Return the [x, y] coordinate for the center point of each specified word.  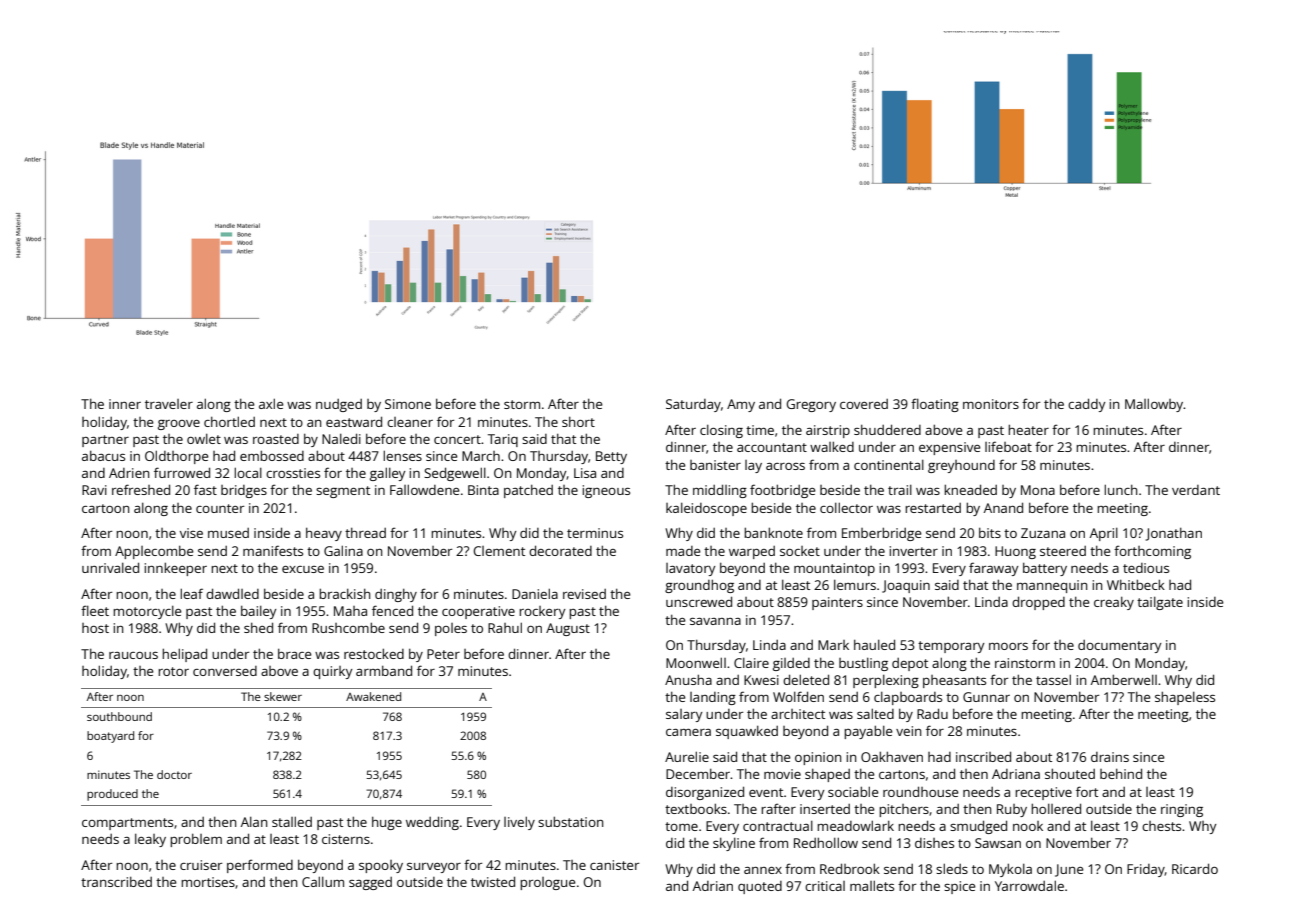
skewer [283, 696]
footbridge [783, 491]
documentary [1120, 646]
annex [763, 870]
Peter [443, 654]
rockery [542, 612]
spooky [381, 866]
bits [990, 533]
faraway [994, 569]
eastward [354, 421]
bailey [259, 612]
